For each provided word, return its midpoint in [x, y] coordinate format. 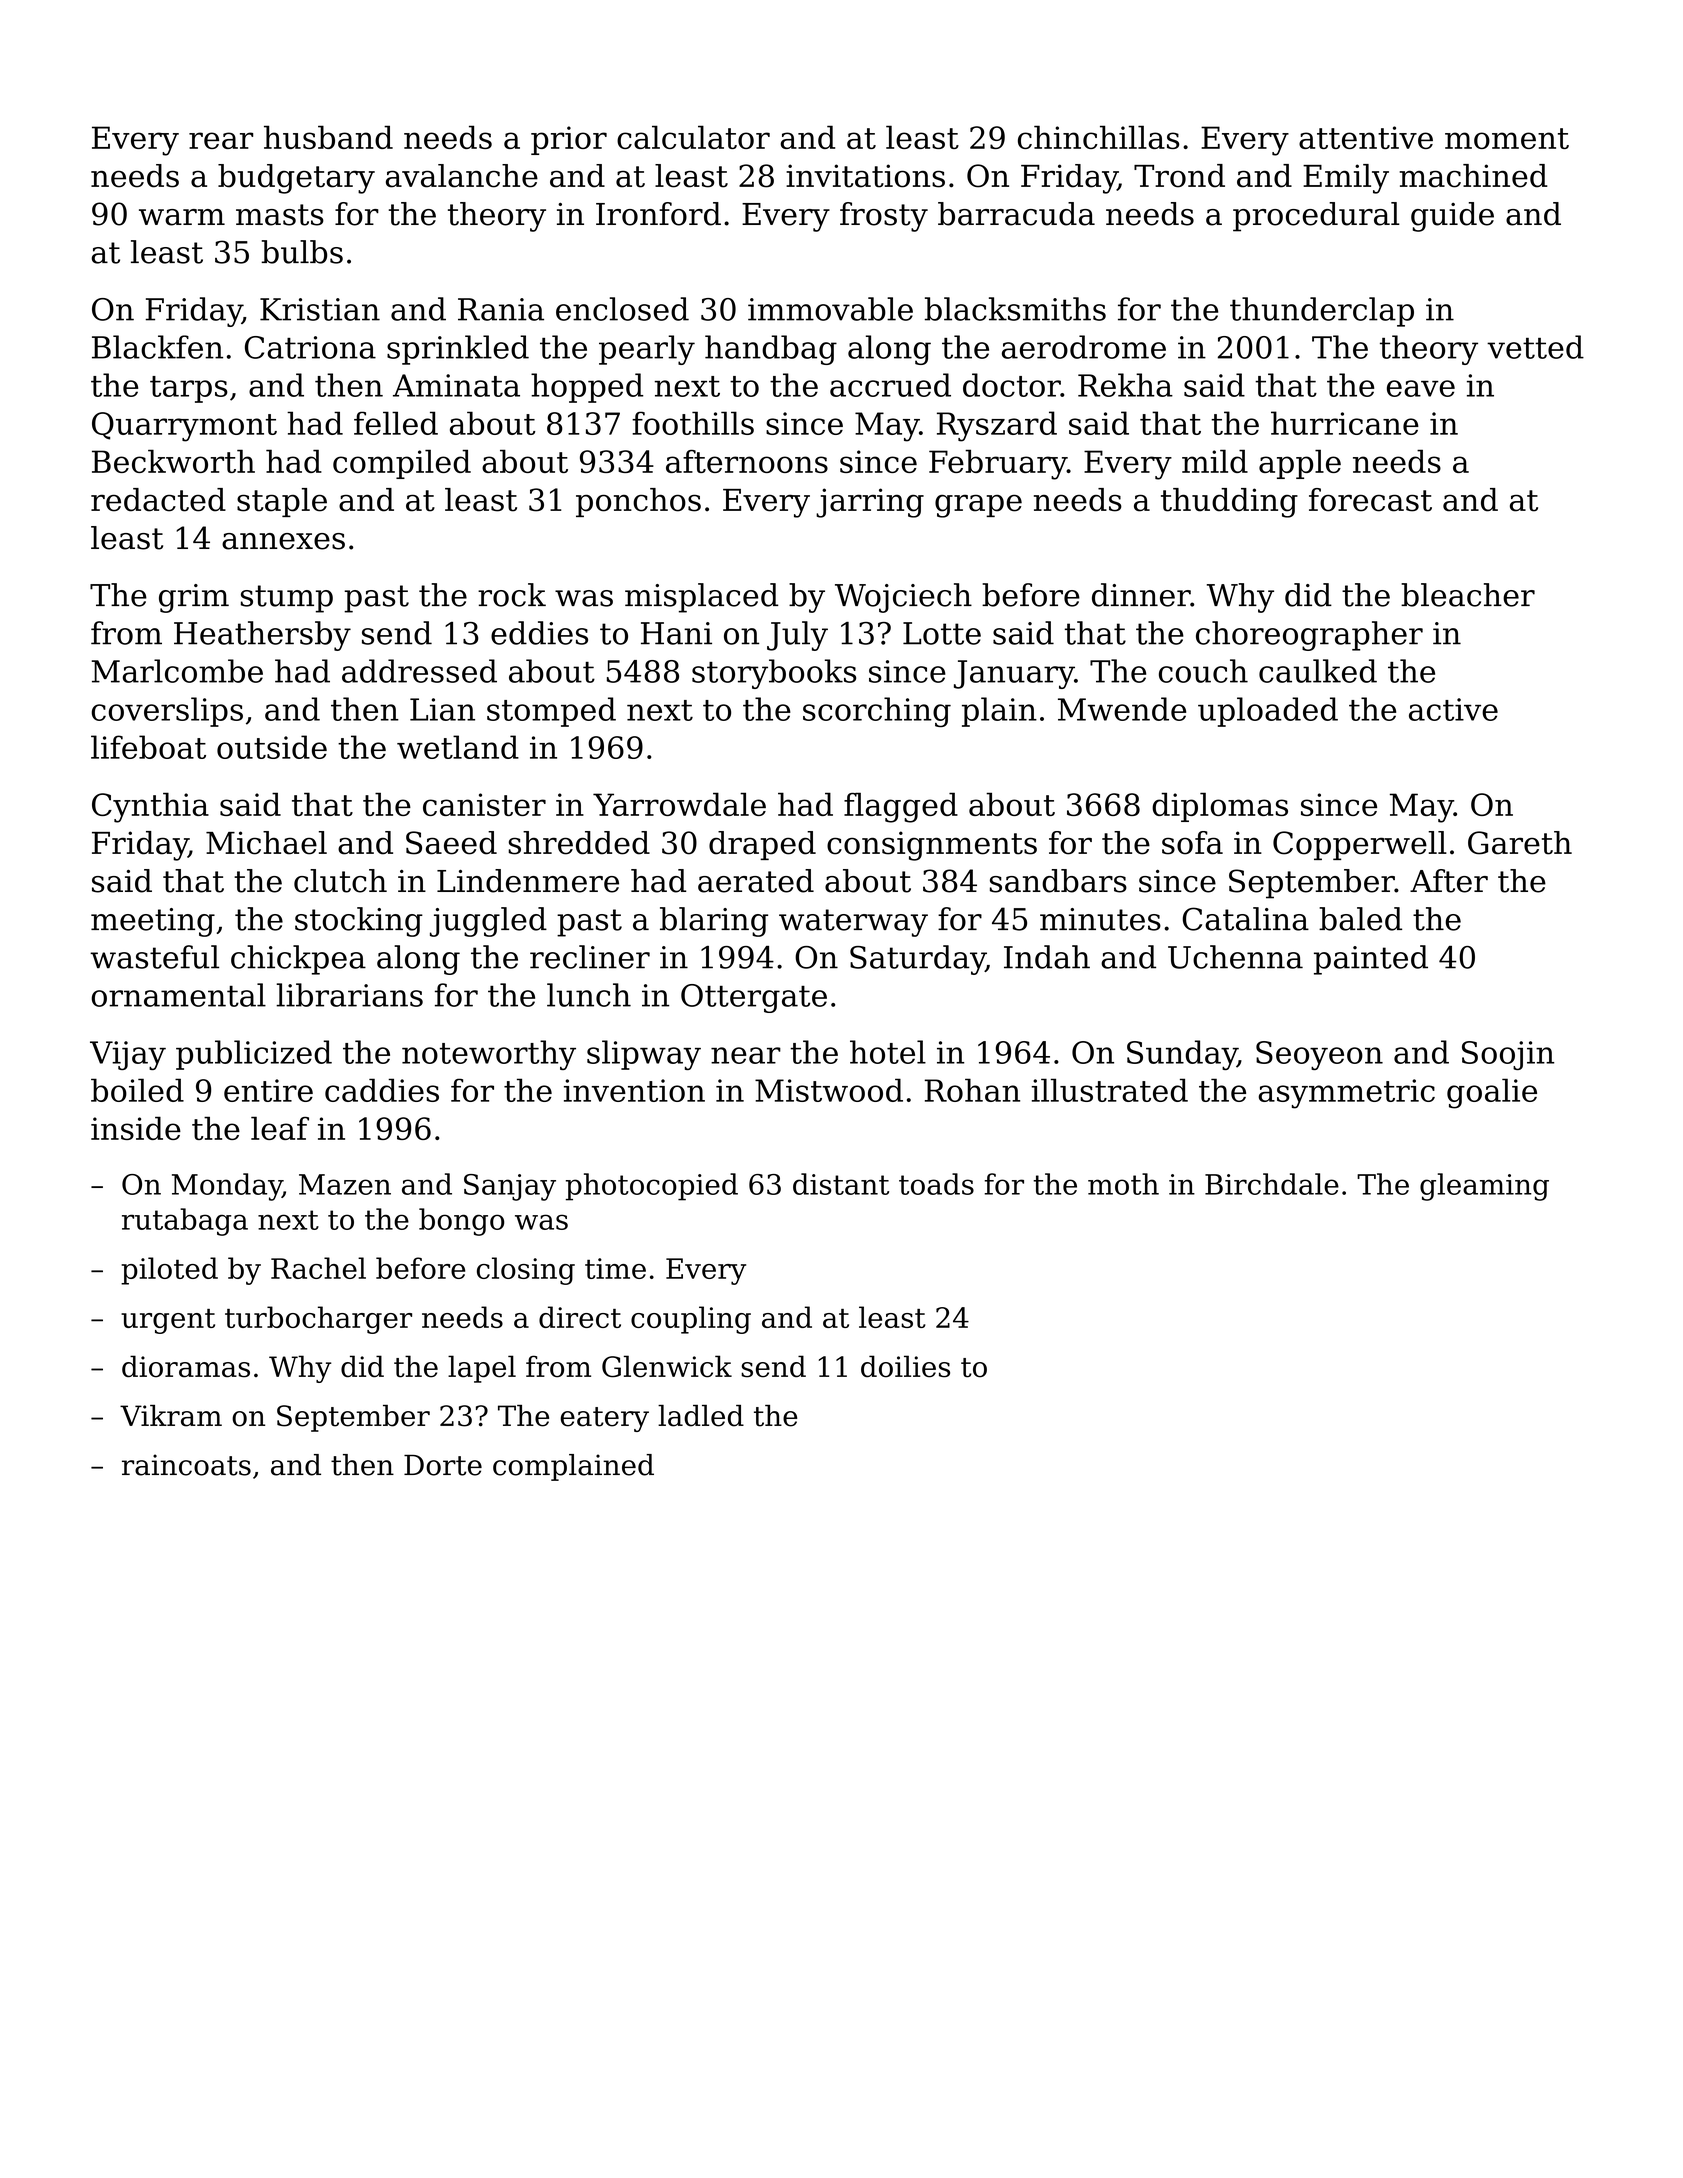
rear [221, 140]
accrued [890, 385]
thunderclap [1322, 312]
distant [841, 1184]
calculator [693, 137]
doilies [905, 1366]
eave [1421, 388]
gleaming [1484, 1187]
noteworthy [489, 1055]
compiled [402, 464]
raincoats [186, 1465]
